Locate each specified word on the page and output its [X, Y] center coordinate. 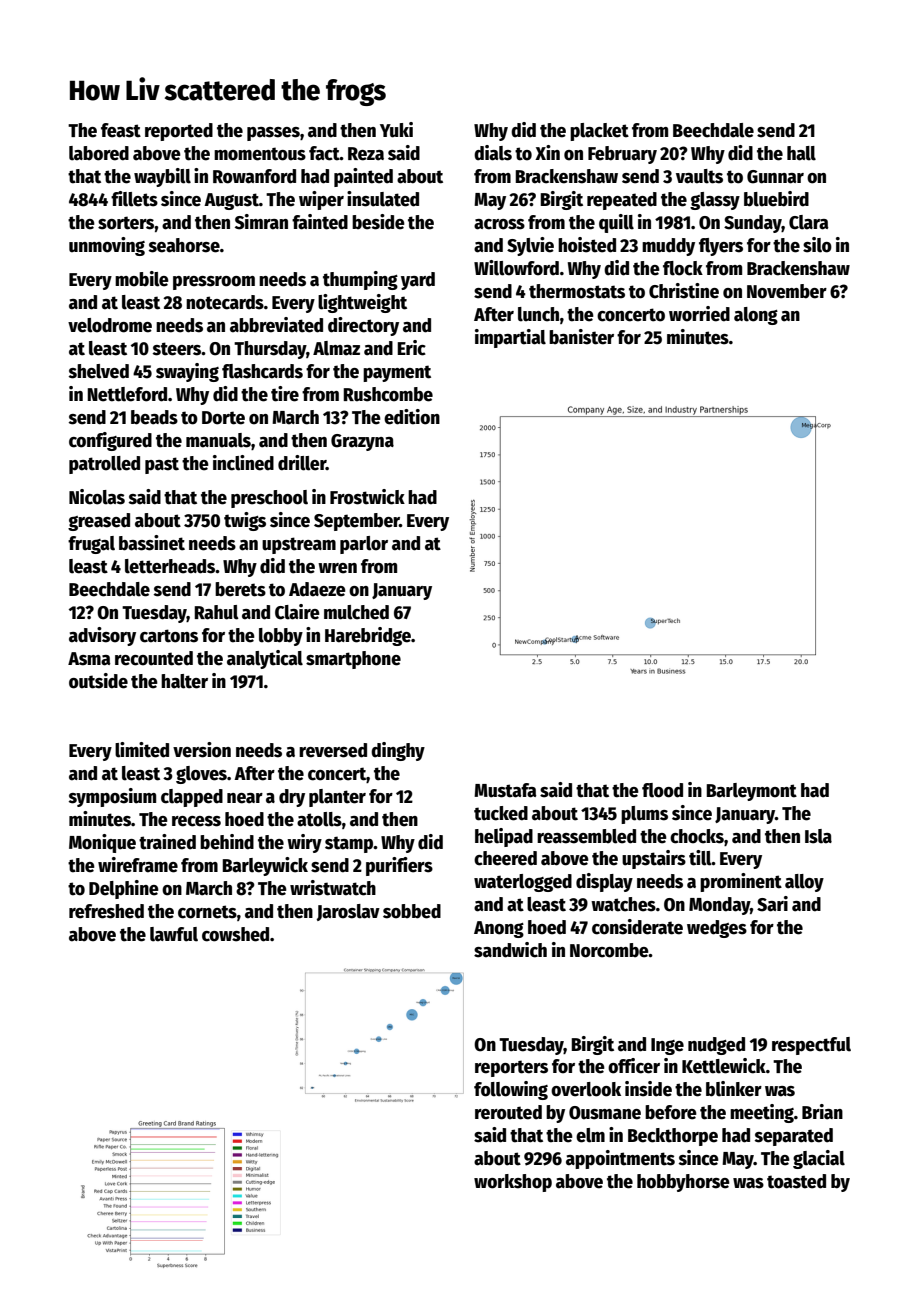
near [245, 798]
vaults [699, 176]
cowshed [235, 934]
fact [324, 153]
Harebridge [368, 636]
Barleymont [751, 792]
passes [273, 134]
